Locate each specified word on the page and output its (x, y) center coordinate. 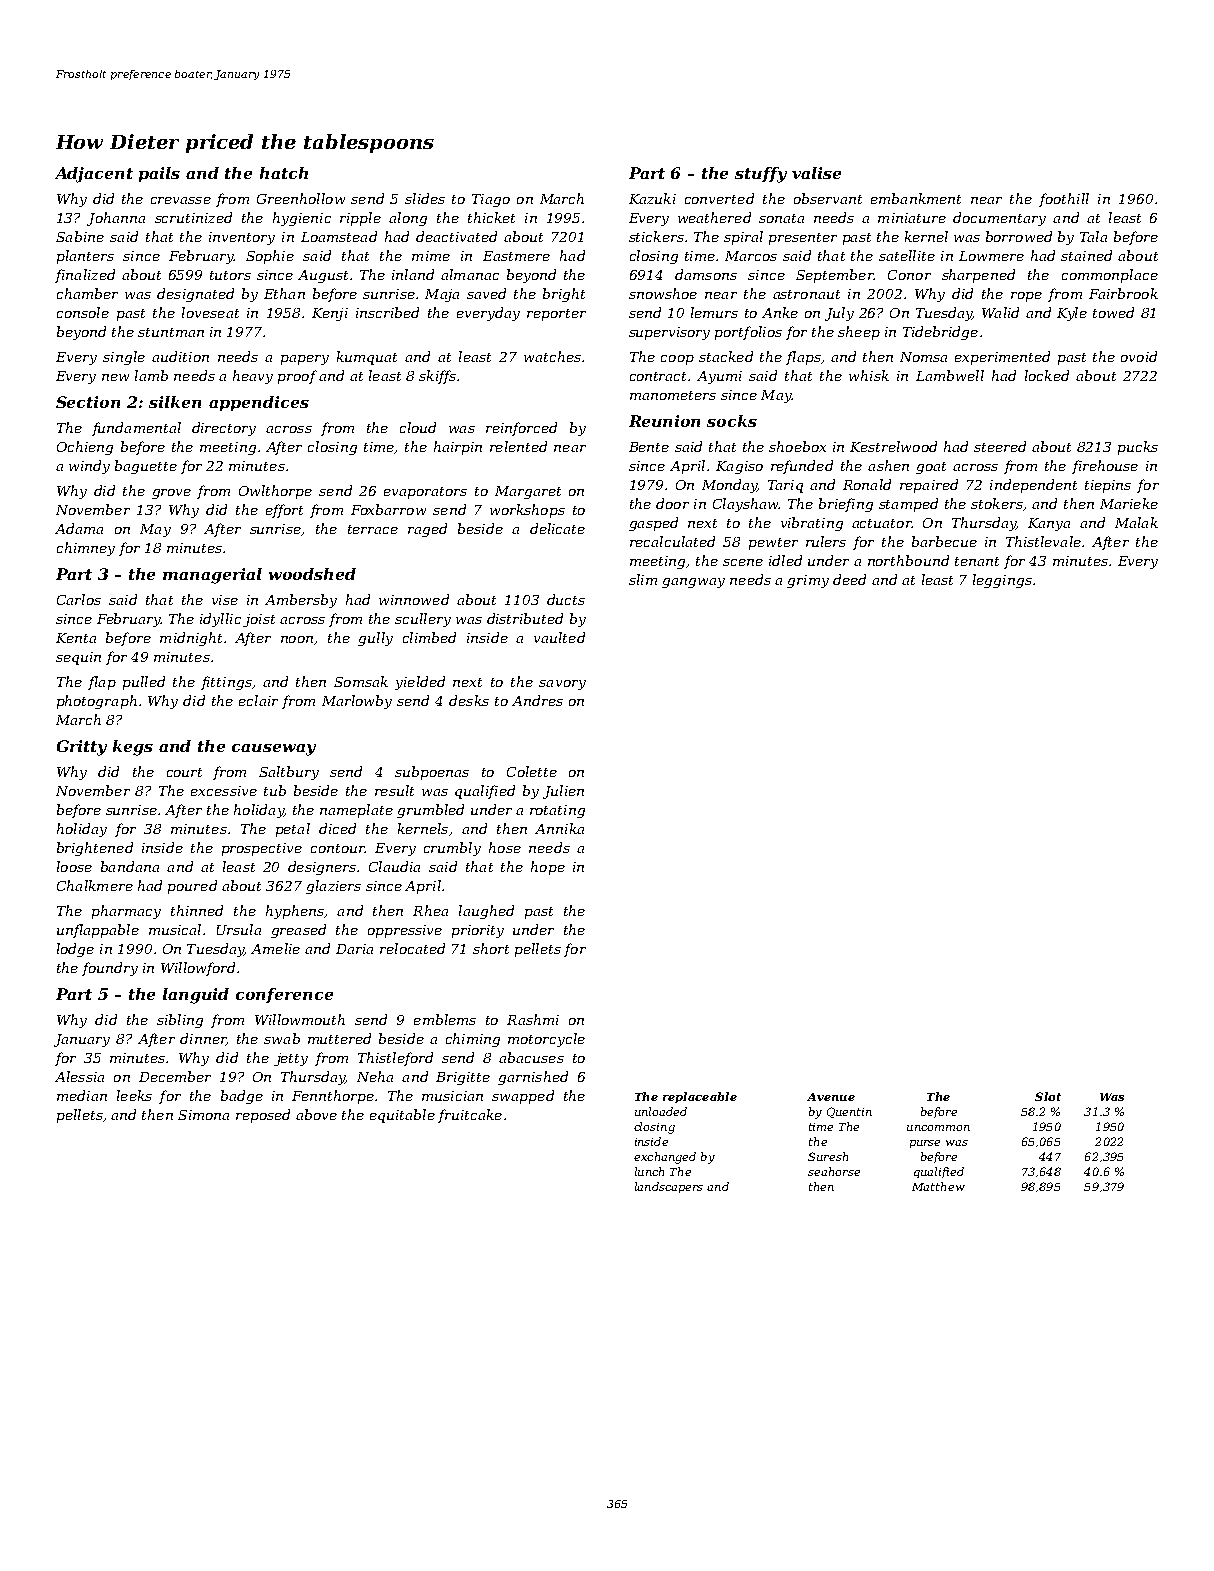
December (175, 1076)
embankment (916, 198)
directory (224, 429)
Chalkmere (95, 885)
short (491, 948)
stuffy (761, 175)
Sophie (270, 257)
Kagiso (739, 467)
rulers (826, 541)
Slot (1048, 1096)
